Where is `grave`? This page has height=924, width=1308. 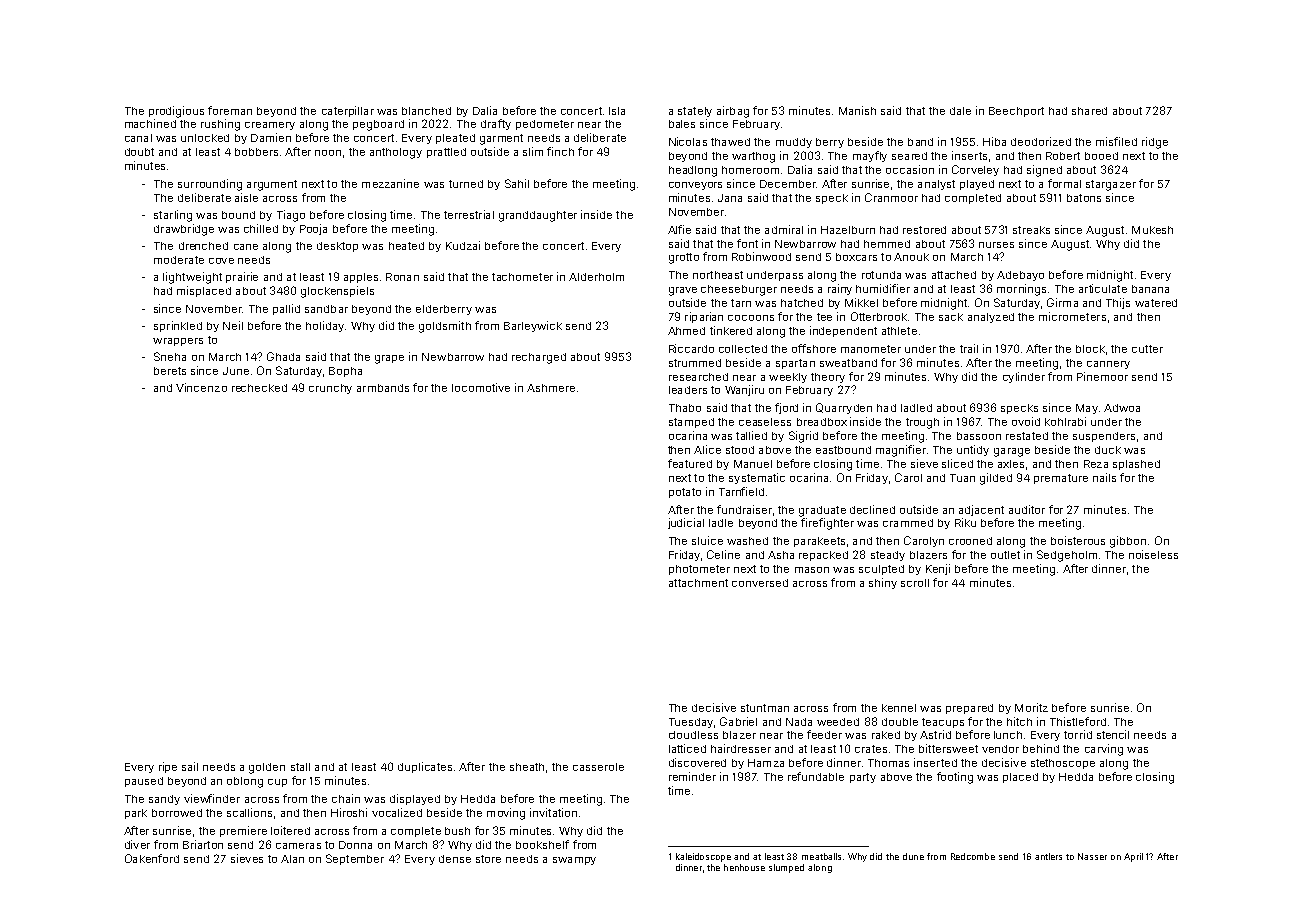 grave is located at coordinates (683, 291).
